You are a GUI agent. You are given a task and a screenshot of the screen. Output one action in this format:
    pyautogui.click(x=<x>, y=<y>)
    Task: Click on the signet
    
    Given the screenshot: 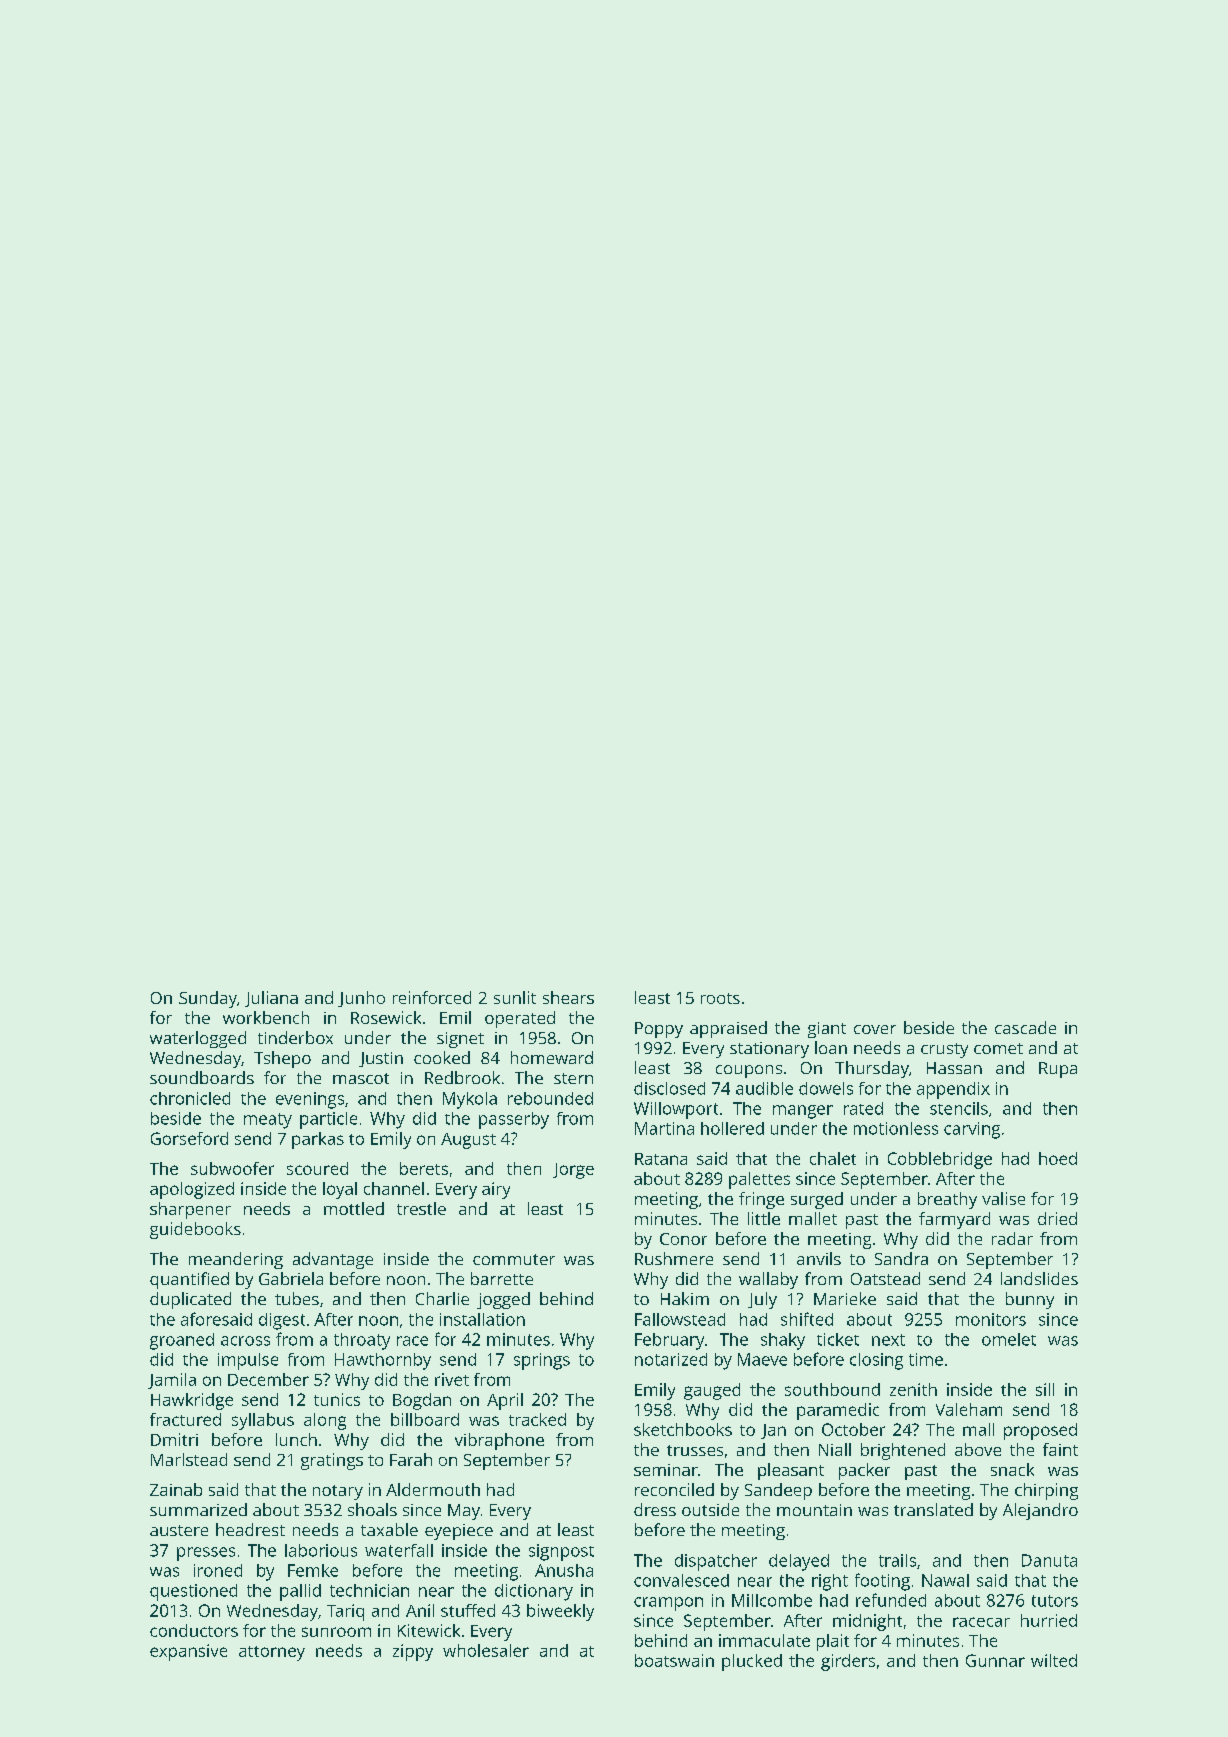 What is the action you would take?
    pyautogui.click(x=460, y=1040)
